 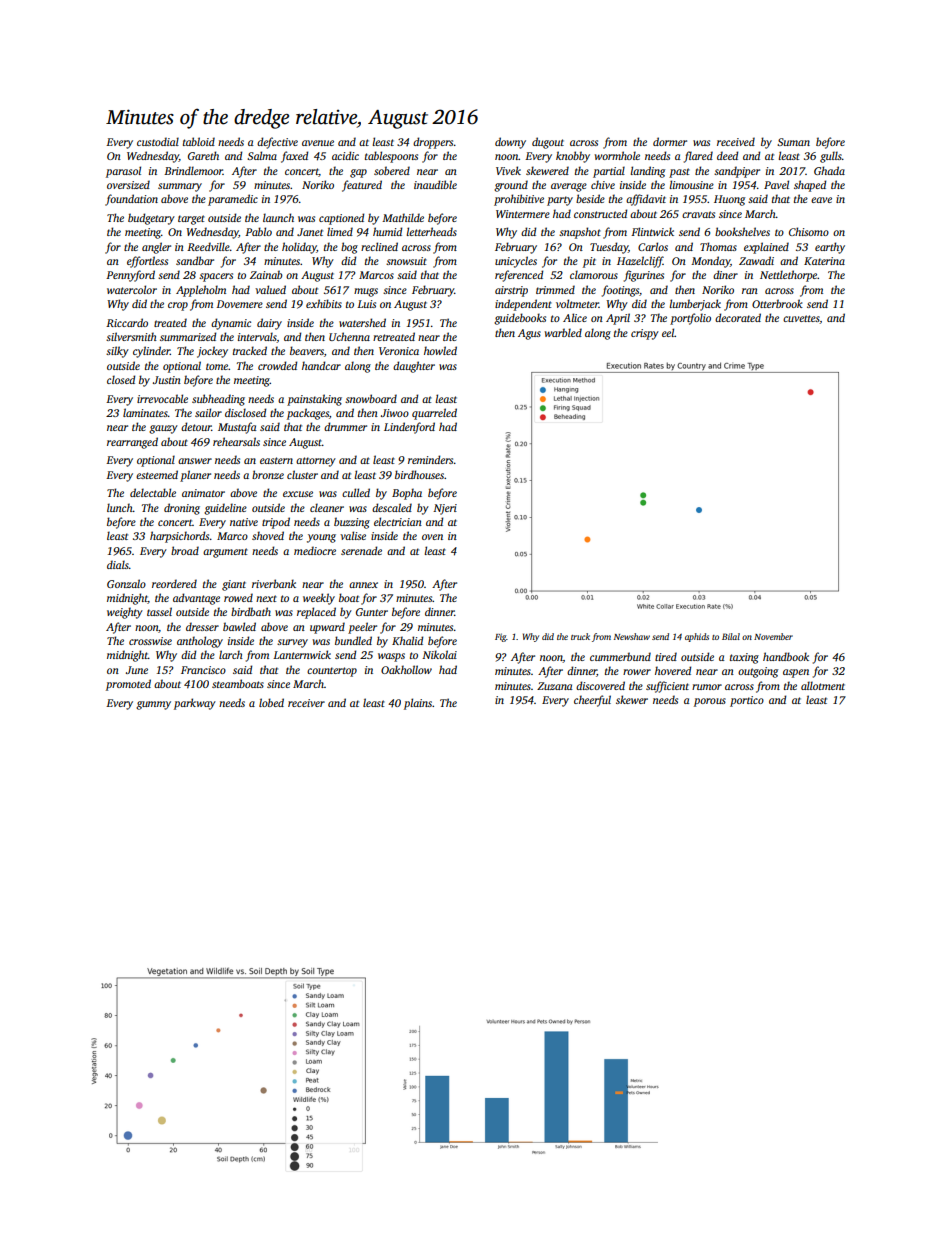 I want to click on parkway, so click(x=195, y=704).
